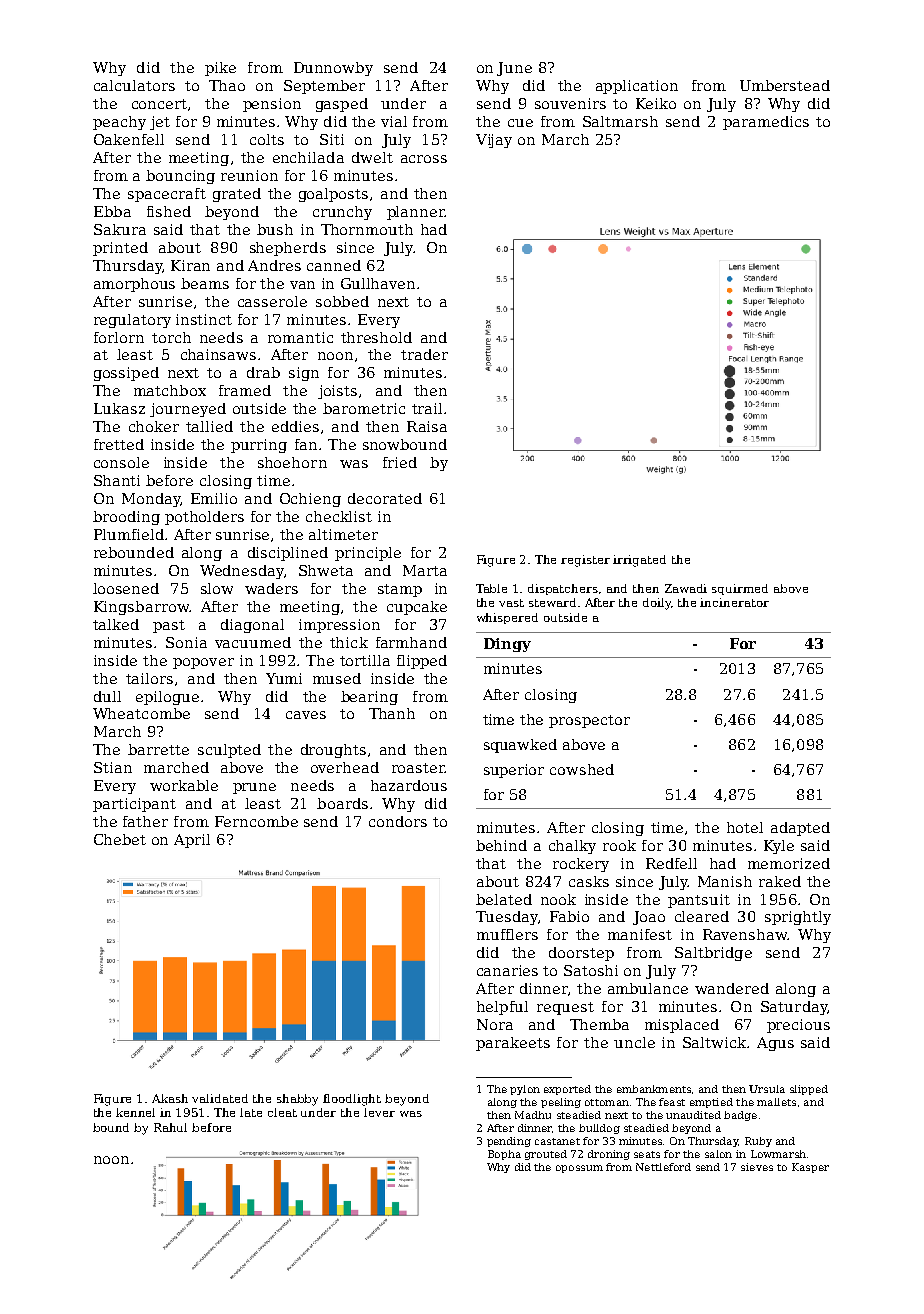 The height and width of the screenshot is (1314, 924). Describe the element at coordinates (167, 195) in the screenshot. I see `spacecraft` at that location.
